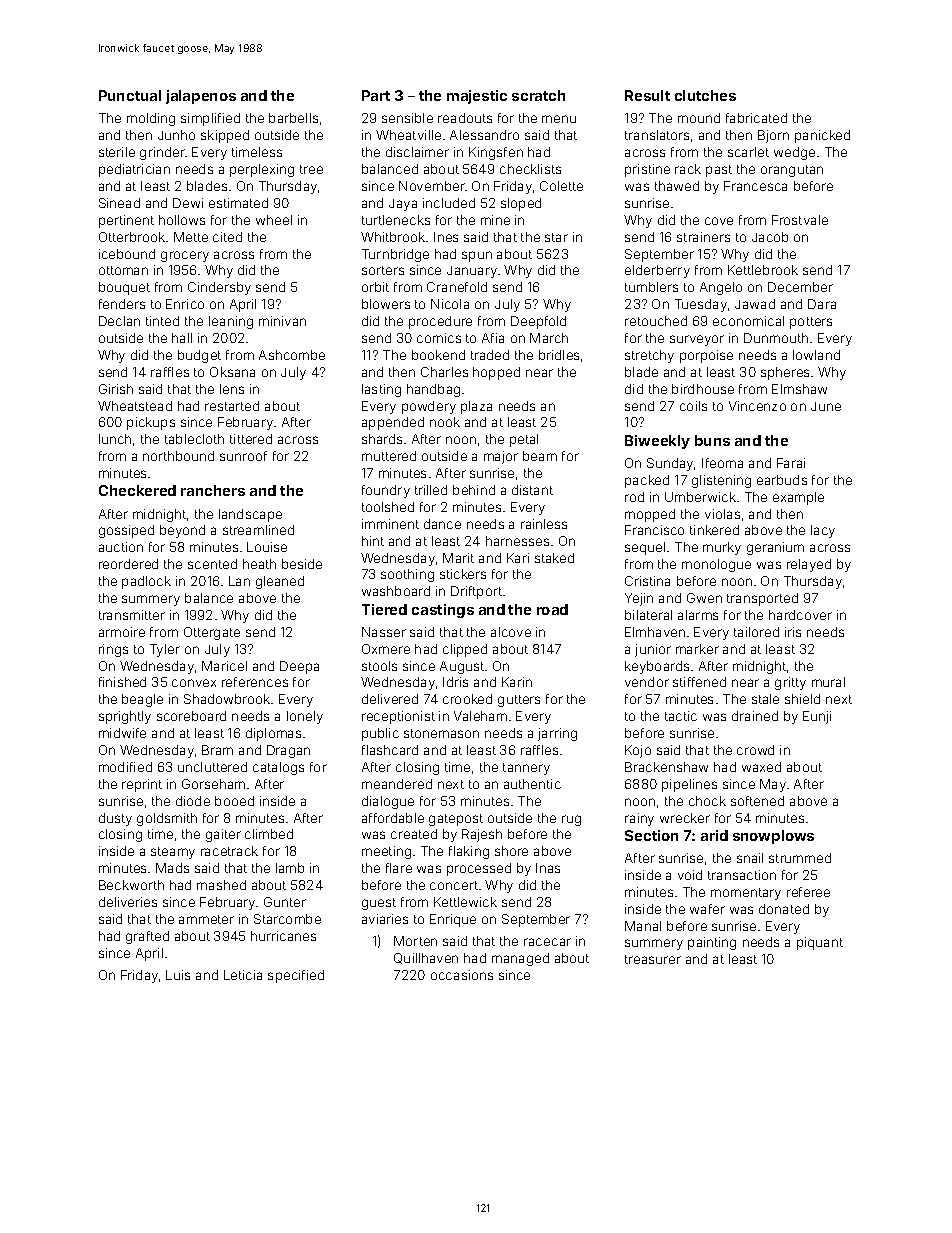  I want to click on relayed, so click(809, 565).
